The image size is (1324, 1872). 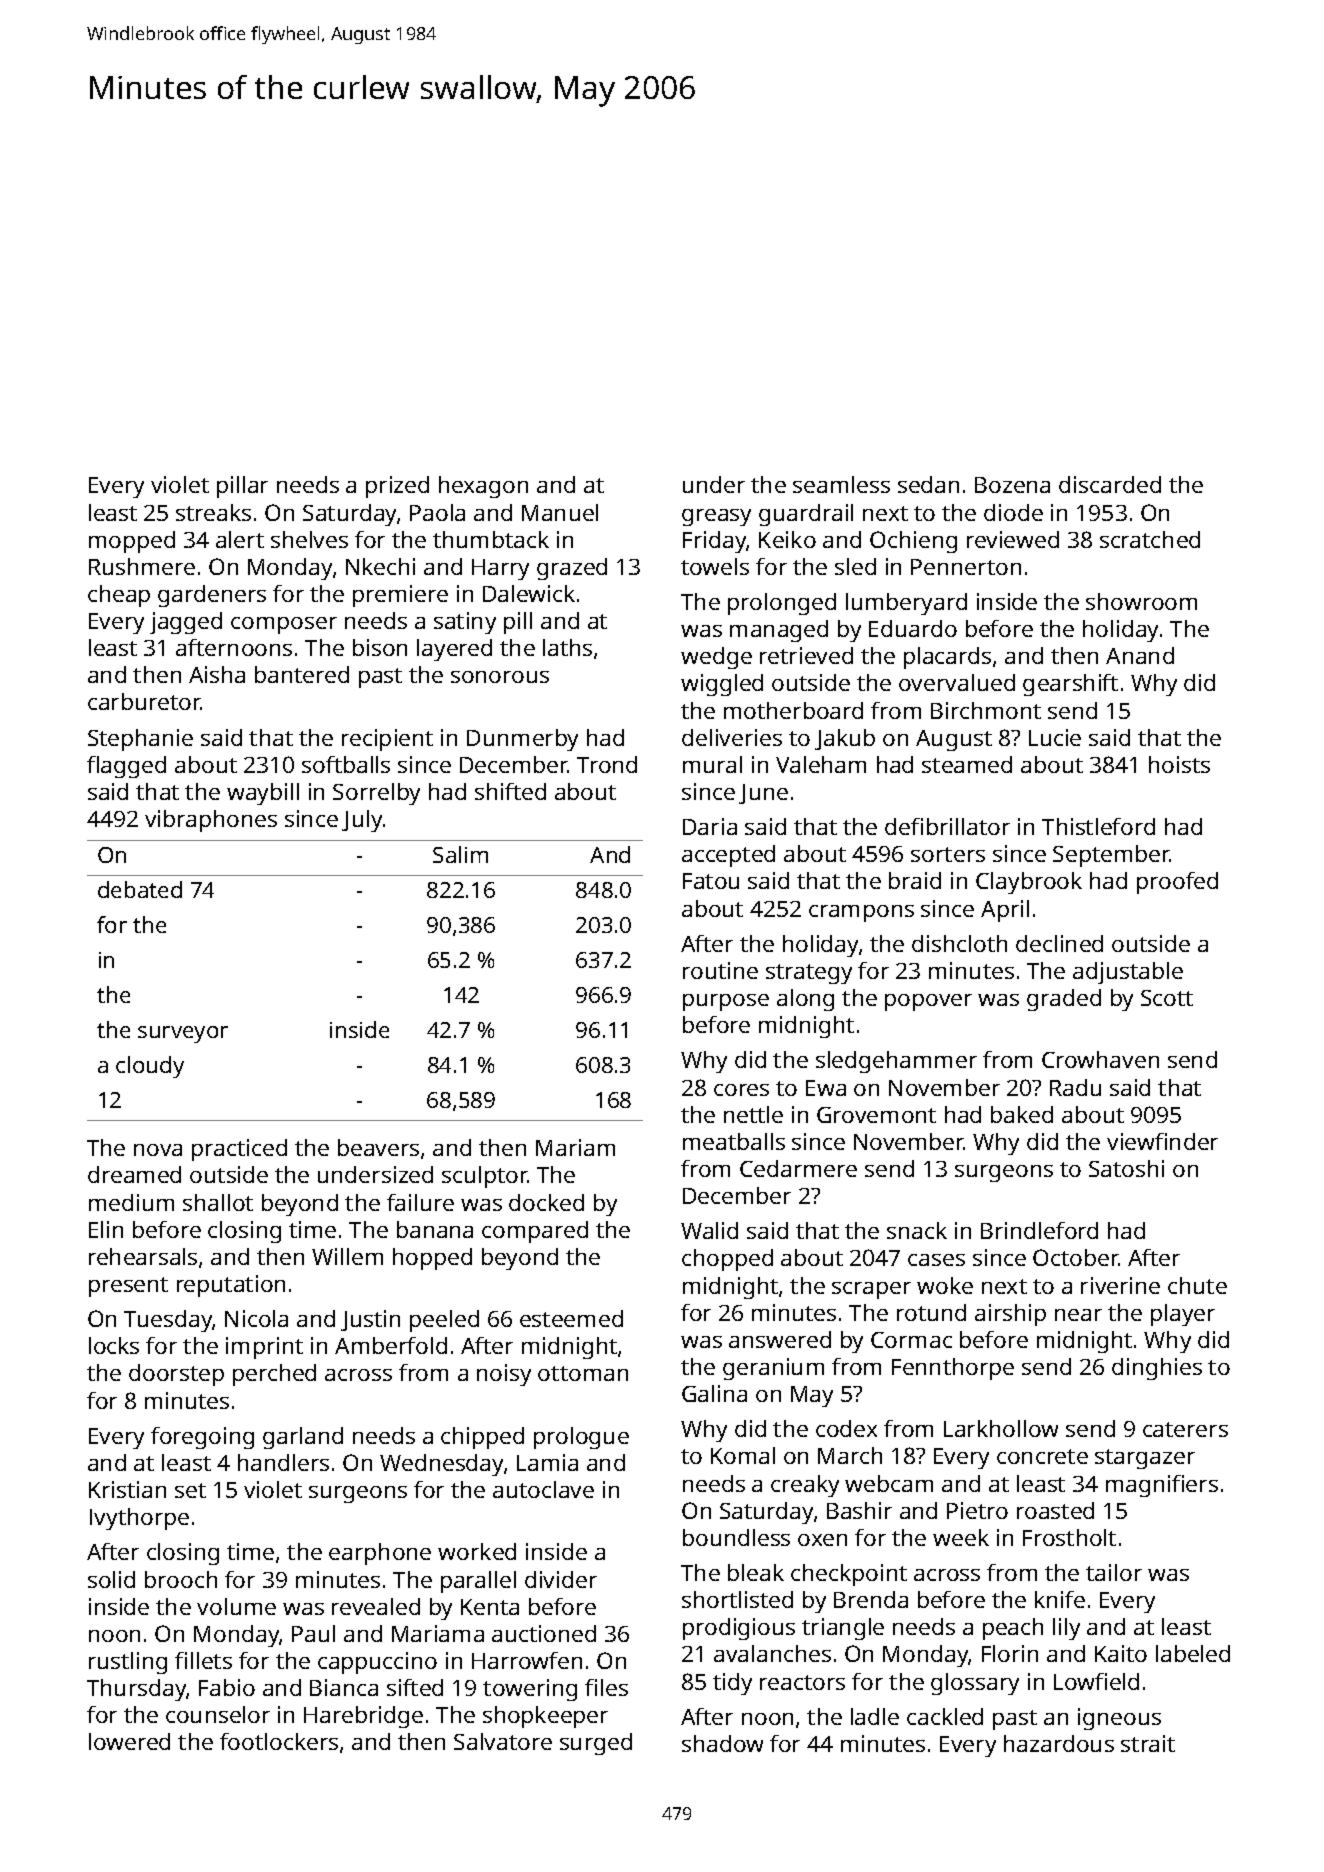 What do you see at coordinates (347, 1256) in the screenshot?
I see `Willem` at bounding box center [347, 1256].
